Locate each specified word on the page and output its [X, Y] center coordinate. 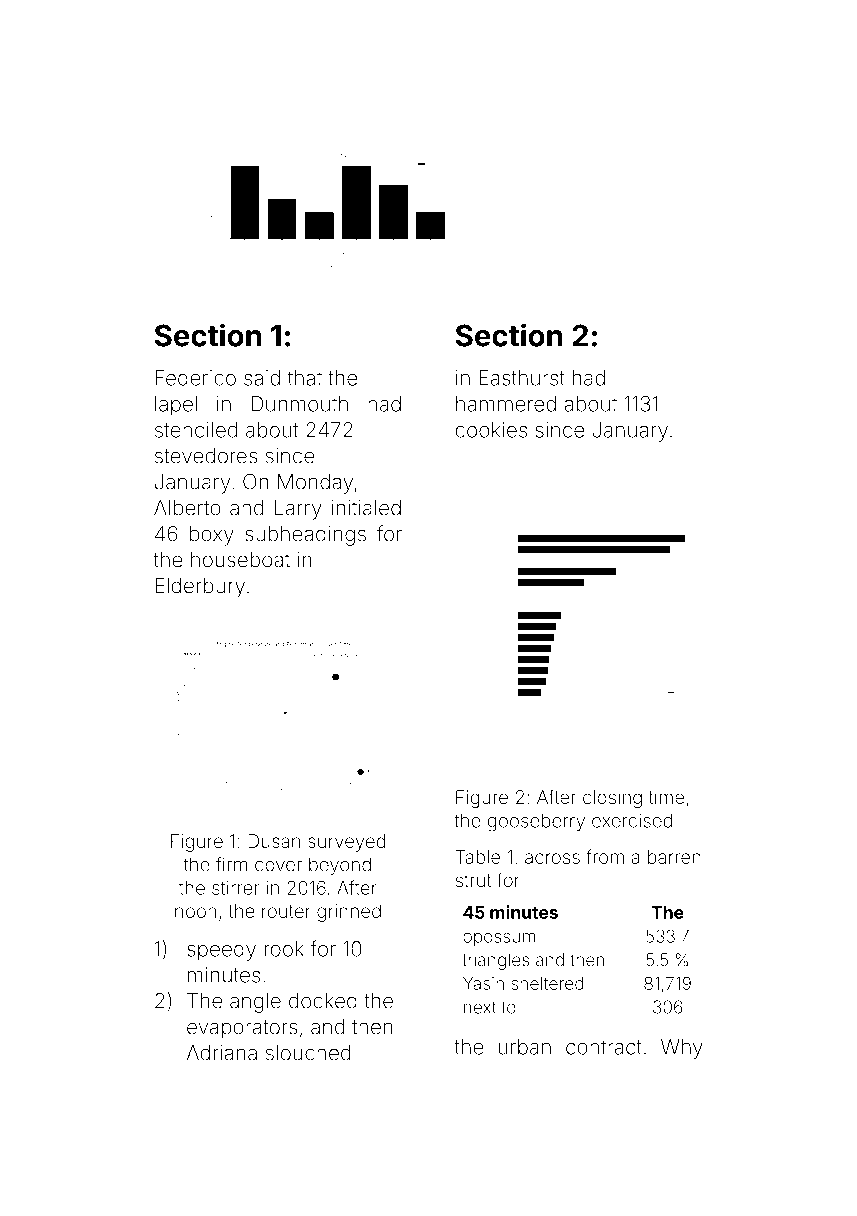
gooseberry [536, 822]
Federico [195, 378]
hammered [506, 404]
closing [612, 799]
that [305, 378]
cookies [491, 430]
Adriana [222, 1053]
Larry [298, 510]
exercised [632, 820]
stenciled [196, 430]
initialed [366, 508]
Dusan [274, 841]
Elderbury [200, 588]
